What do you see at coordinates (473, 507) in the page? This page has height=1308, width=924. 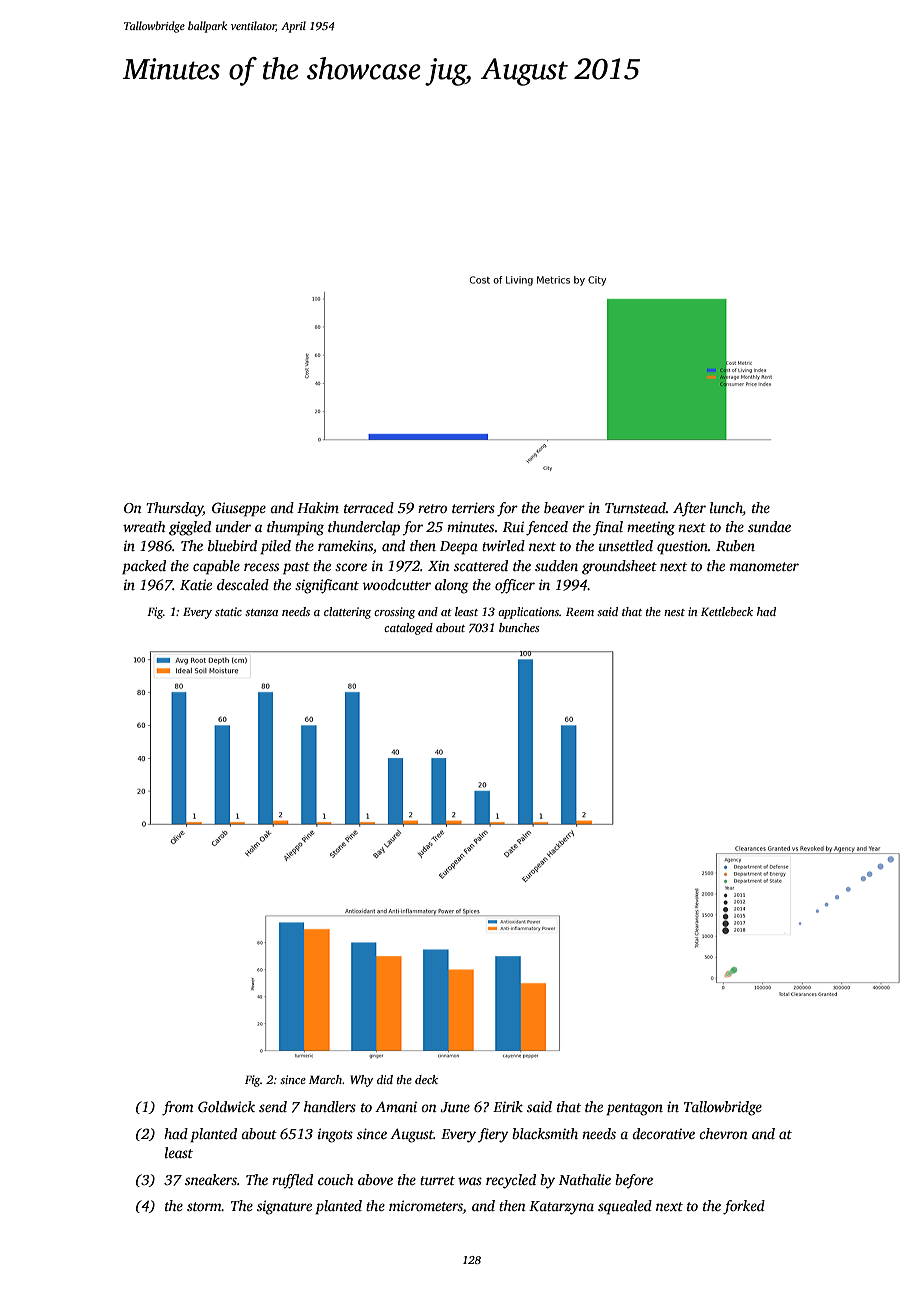 I see `terriers` at bounding box center [473, 507].
